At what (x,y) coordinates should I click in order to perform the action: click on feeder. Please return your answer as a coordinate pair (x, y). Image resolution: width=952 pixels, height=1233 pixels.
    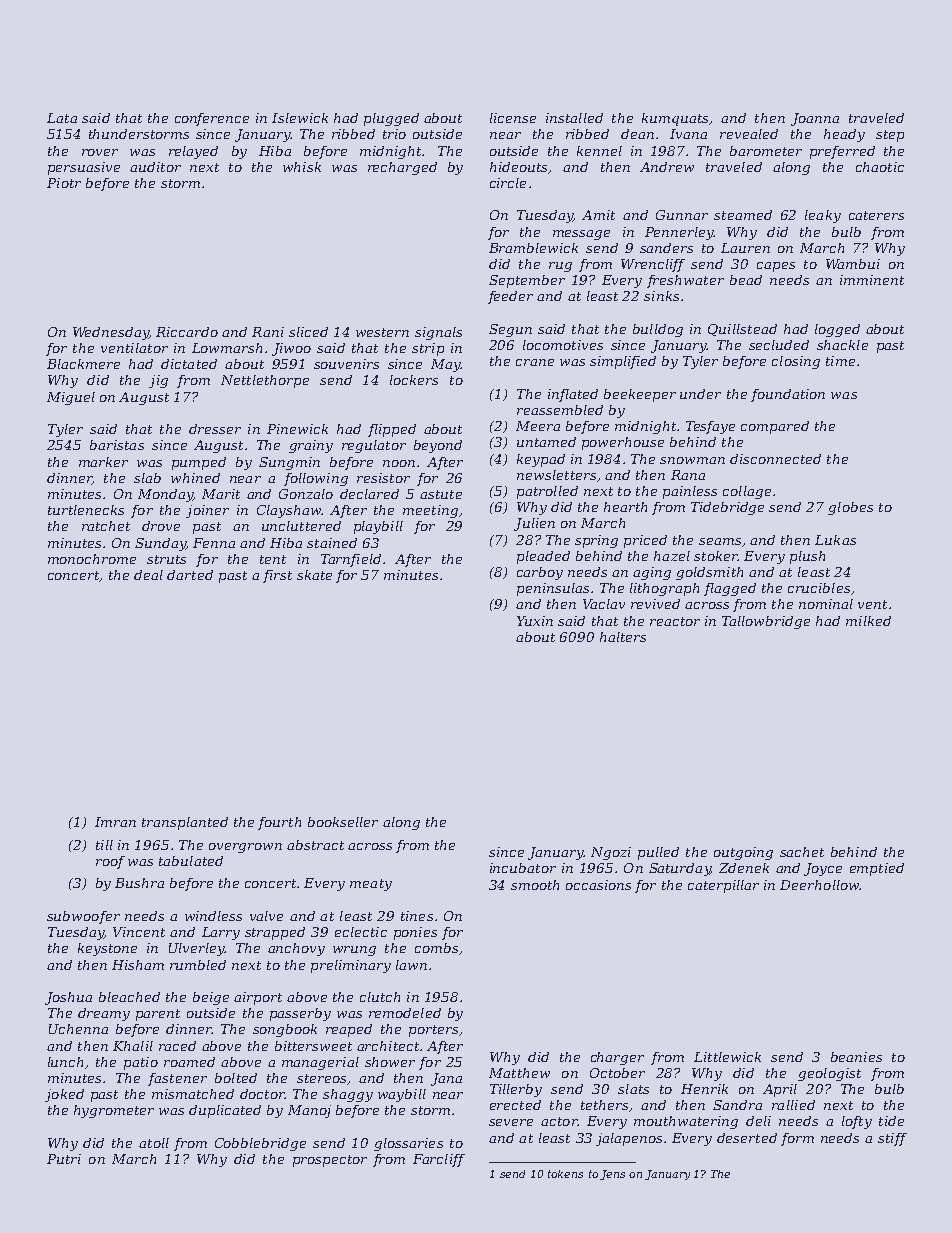
    Looking at the image, I should click on (510, 297).
